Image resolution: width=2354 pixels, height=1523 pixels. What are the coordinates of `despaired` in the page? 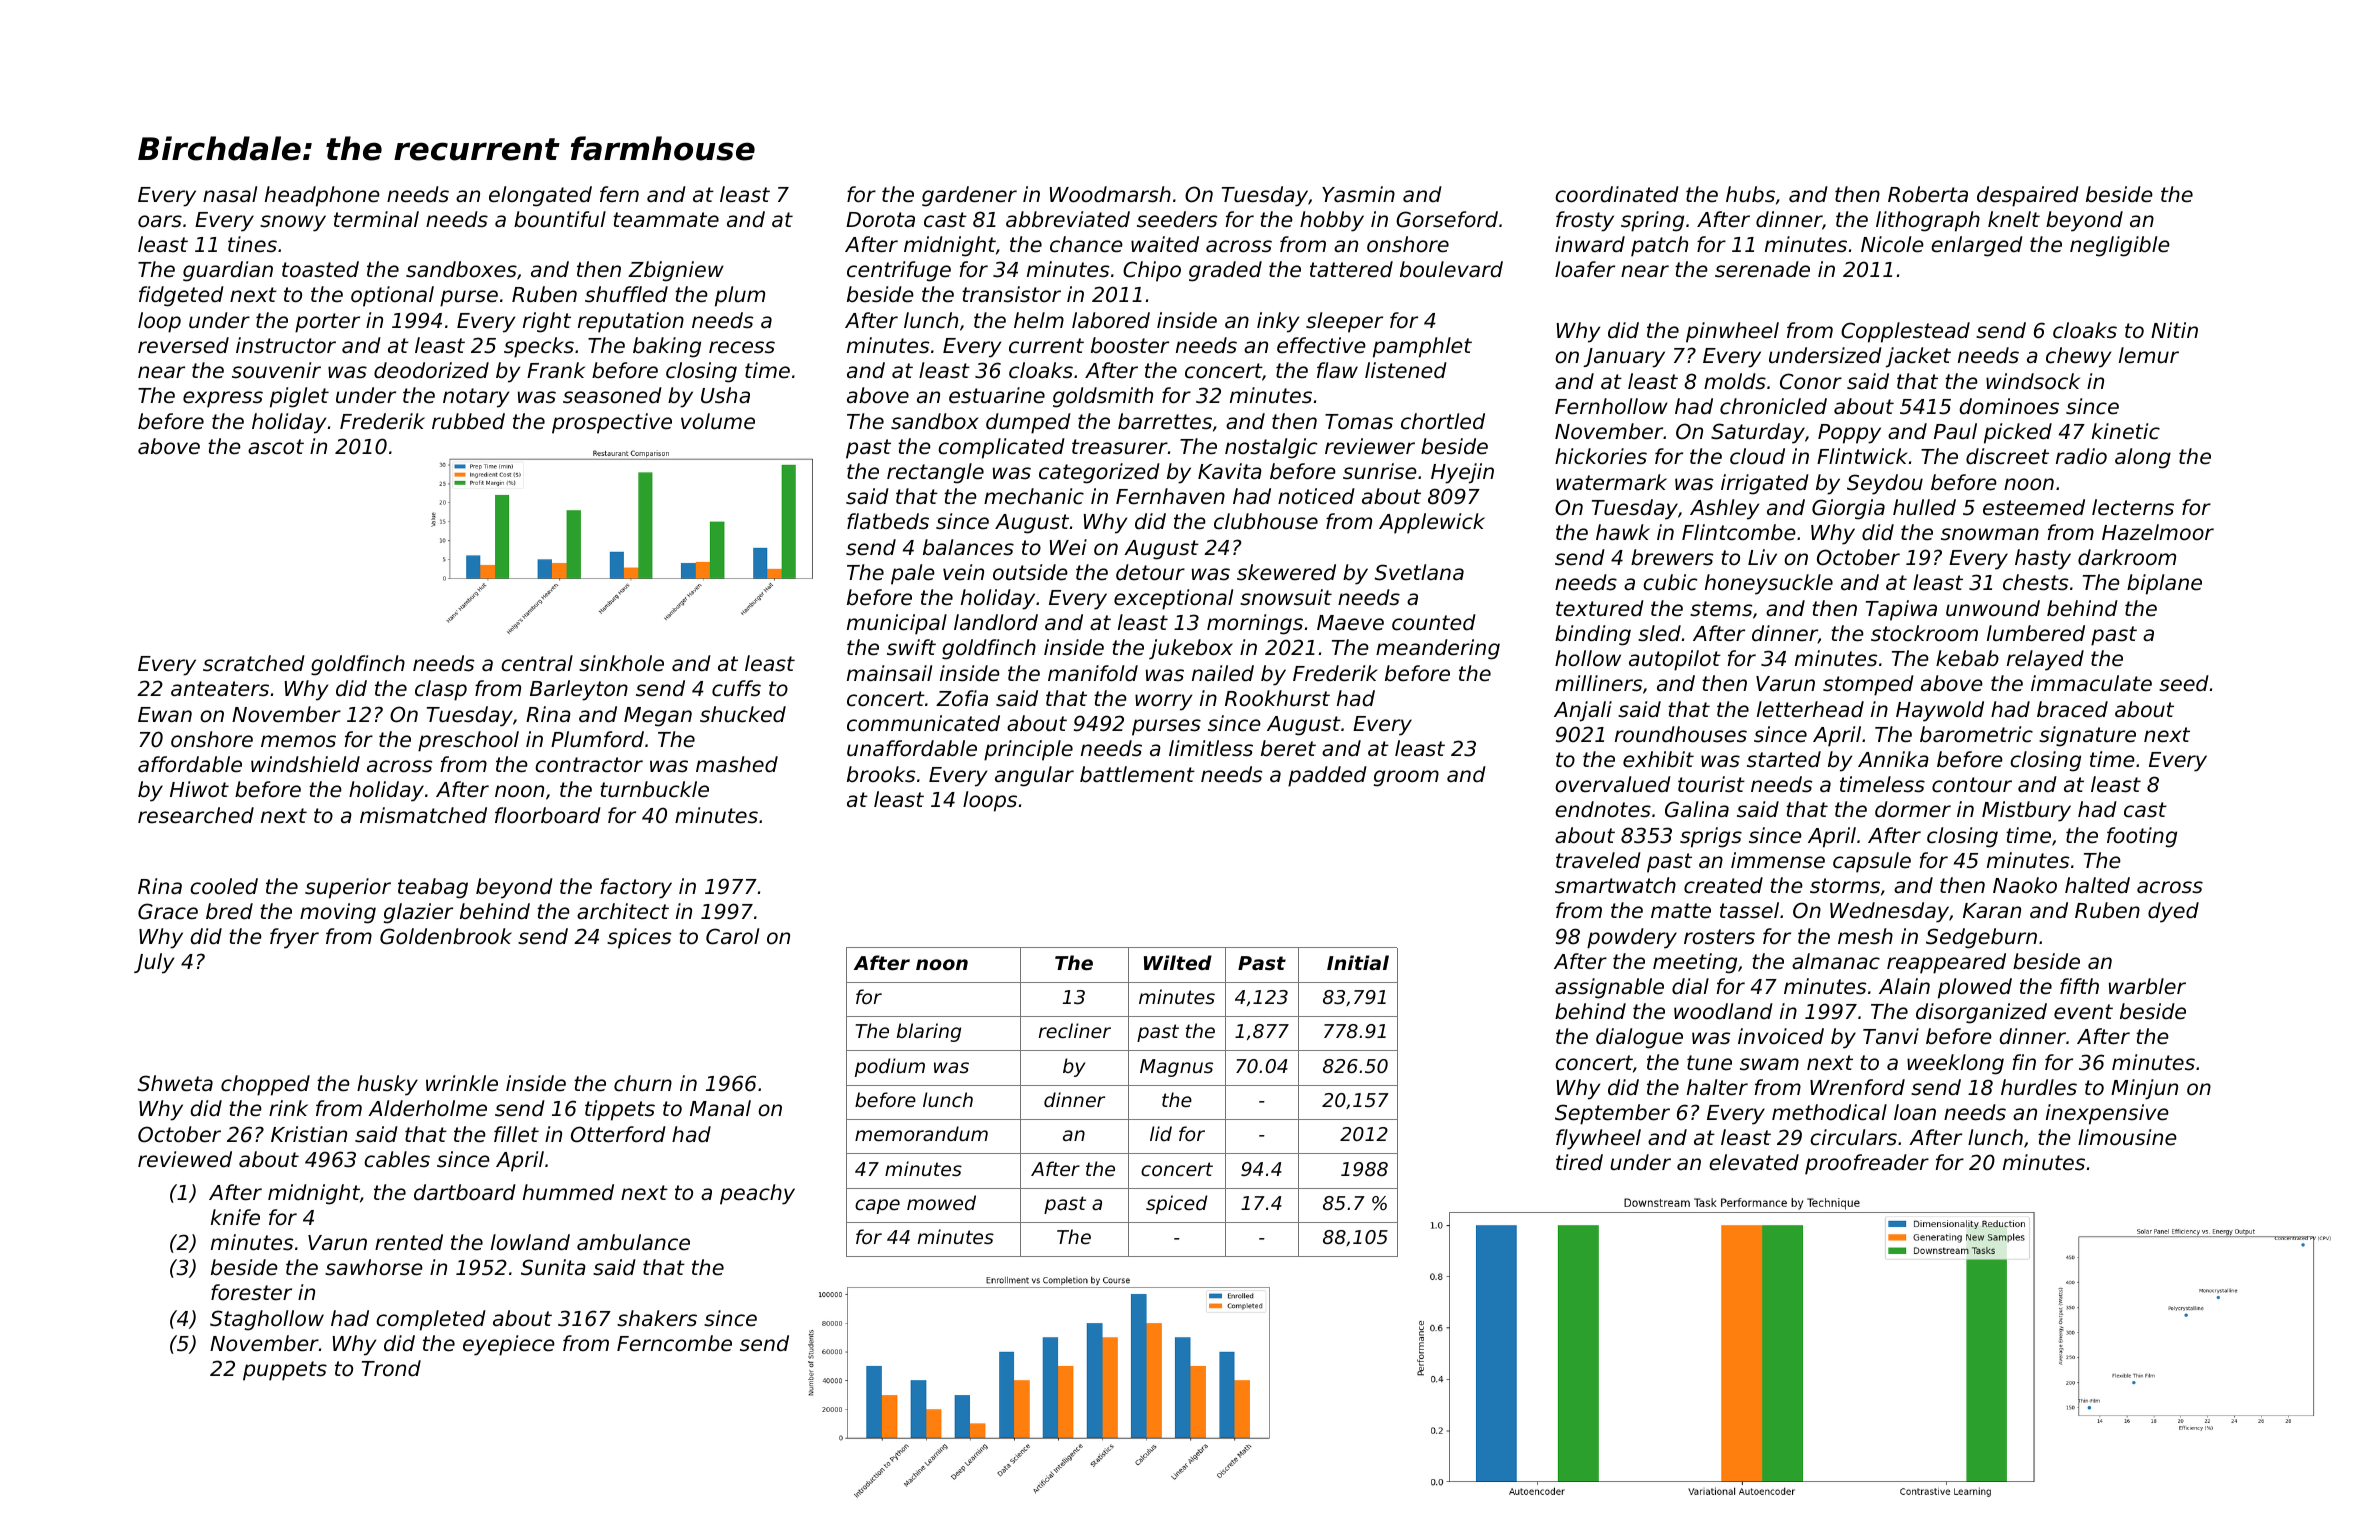 It's located at (2028, 196).
